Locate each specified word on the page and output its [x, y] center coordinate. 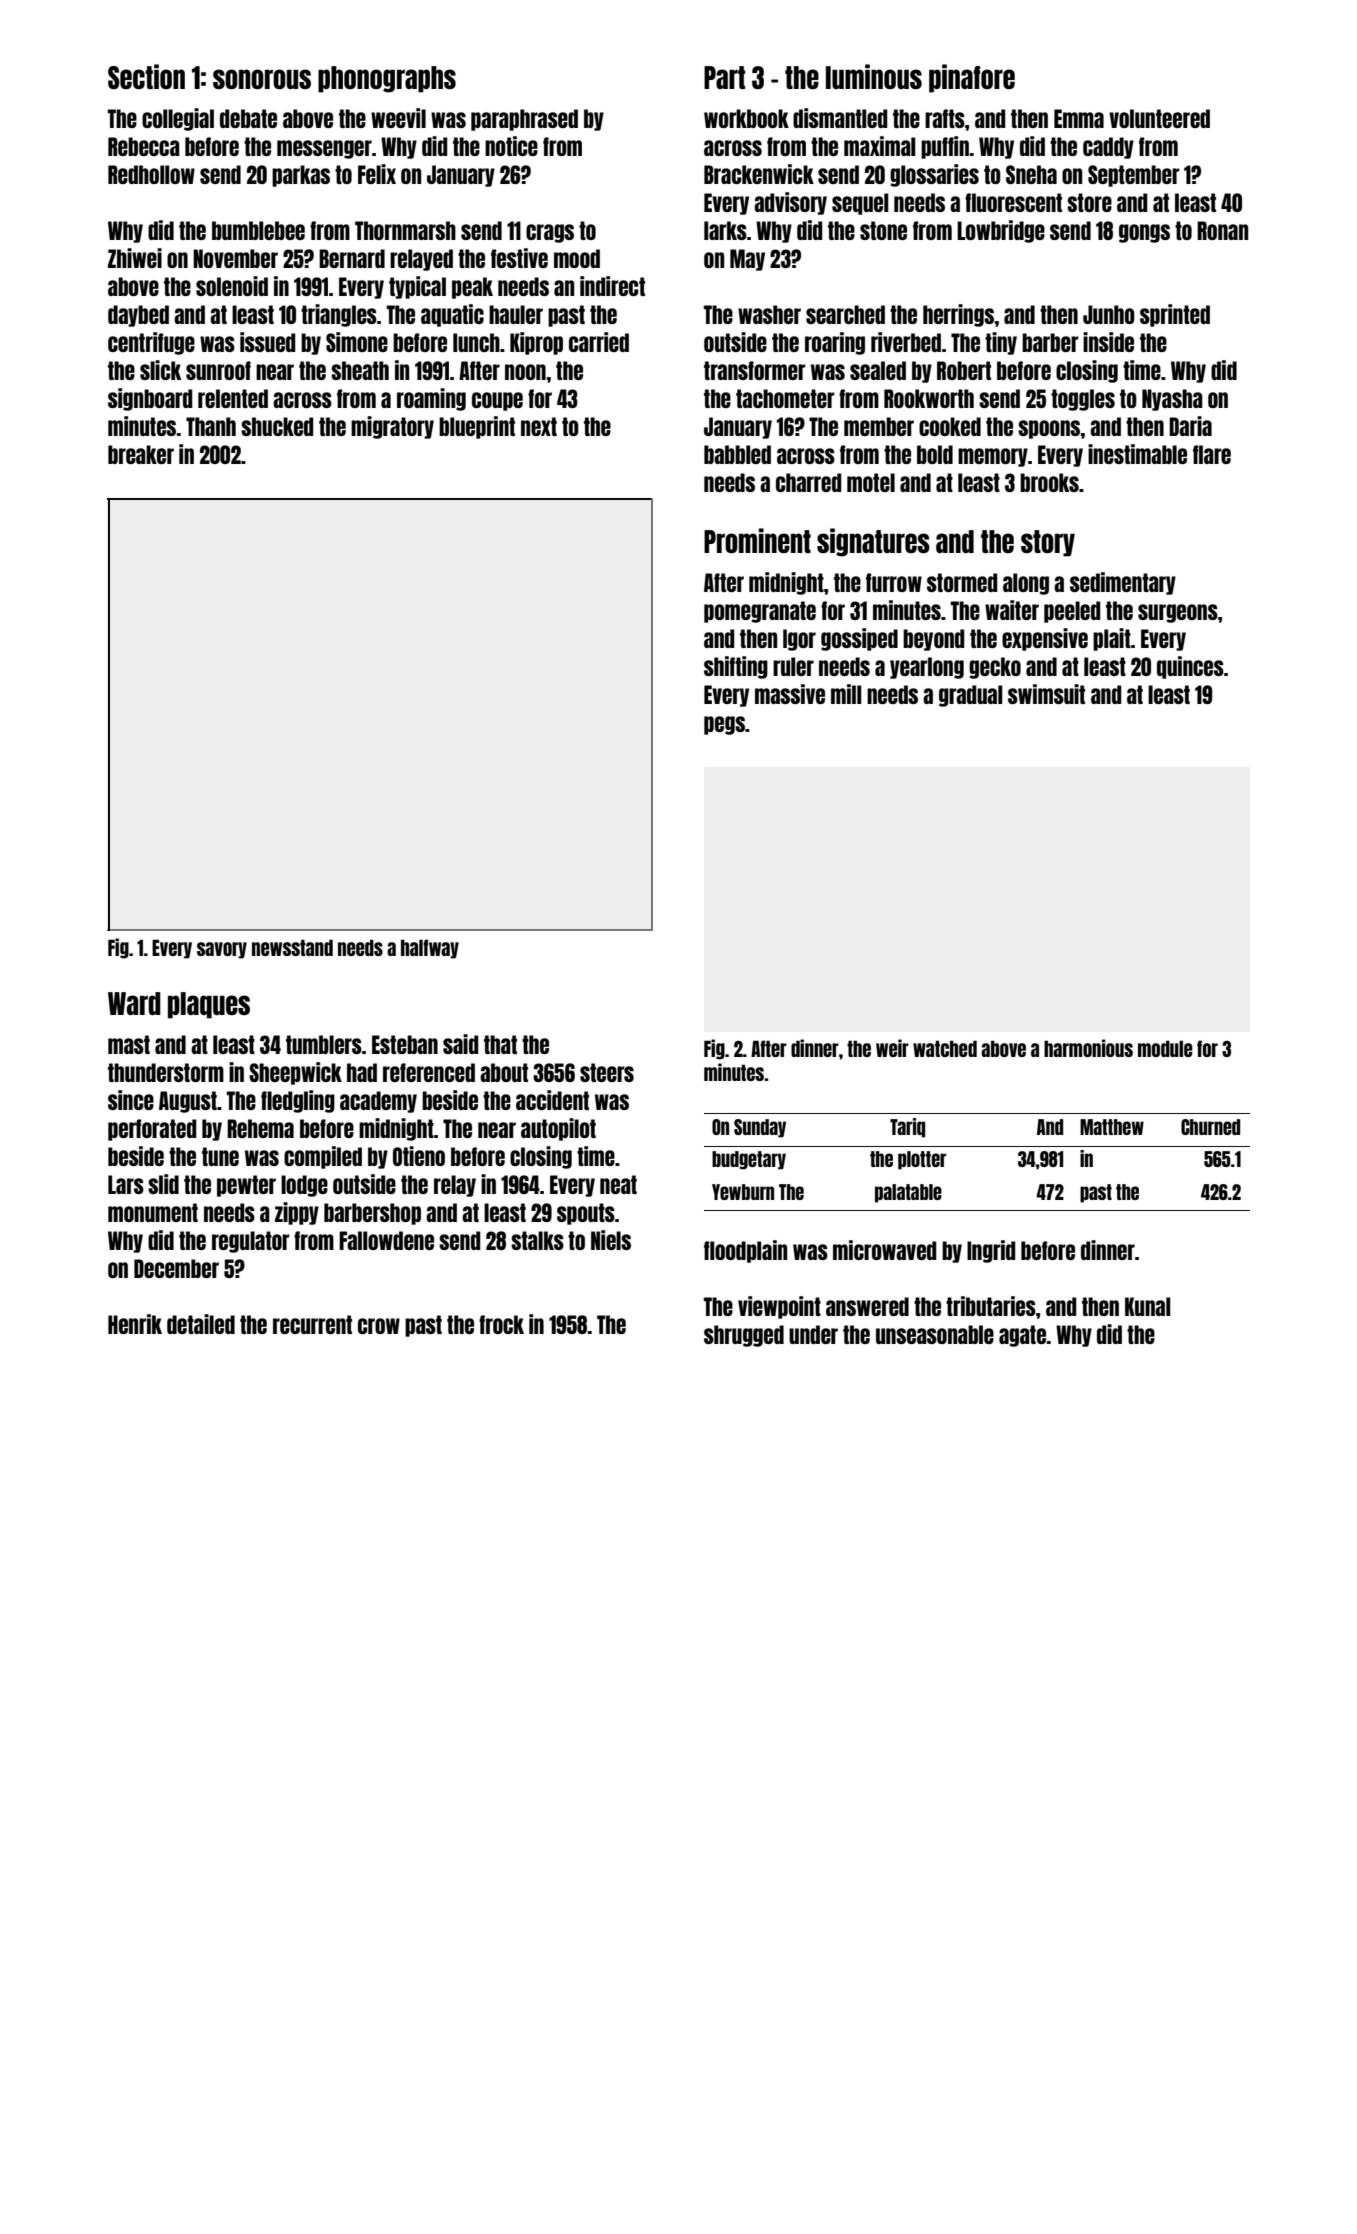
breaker [141, 454]
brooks [1049, 482]
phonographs [387, 79]
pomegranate [760, 612]
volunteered [1159, 118]
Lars [126, 1184]
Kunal [1148, 1306]
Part [724, 77]
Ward [134, 1003]
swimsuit [1046, 694]
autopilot [558, 1129]
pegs [724, 725]
